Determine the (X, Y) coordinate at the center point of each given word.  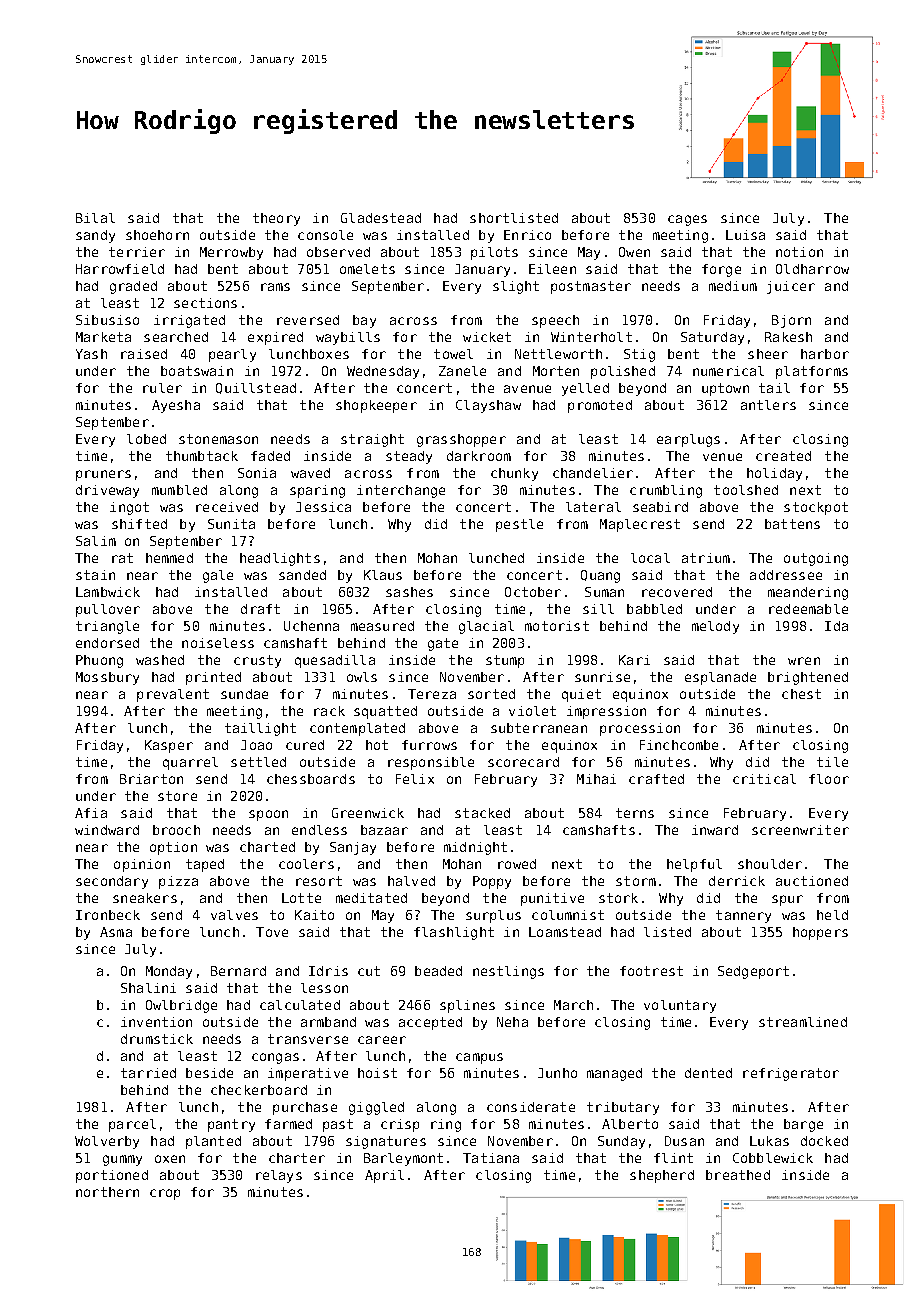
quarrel (190, 763)
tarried (148, 1073)
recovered (677, 592)
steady (409, 457)
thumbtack (202, 456)
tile (832, 762)
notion (799, 252)
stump (505, 661)
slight (516, 287)
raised (144, 354)
